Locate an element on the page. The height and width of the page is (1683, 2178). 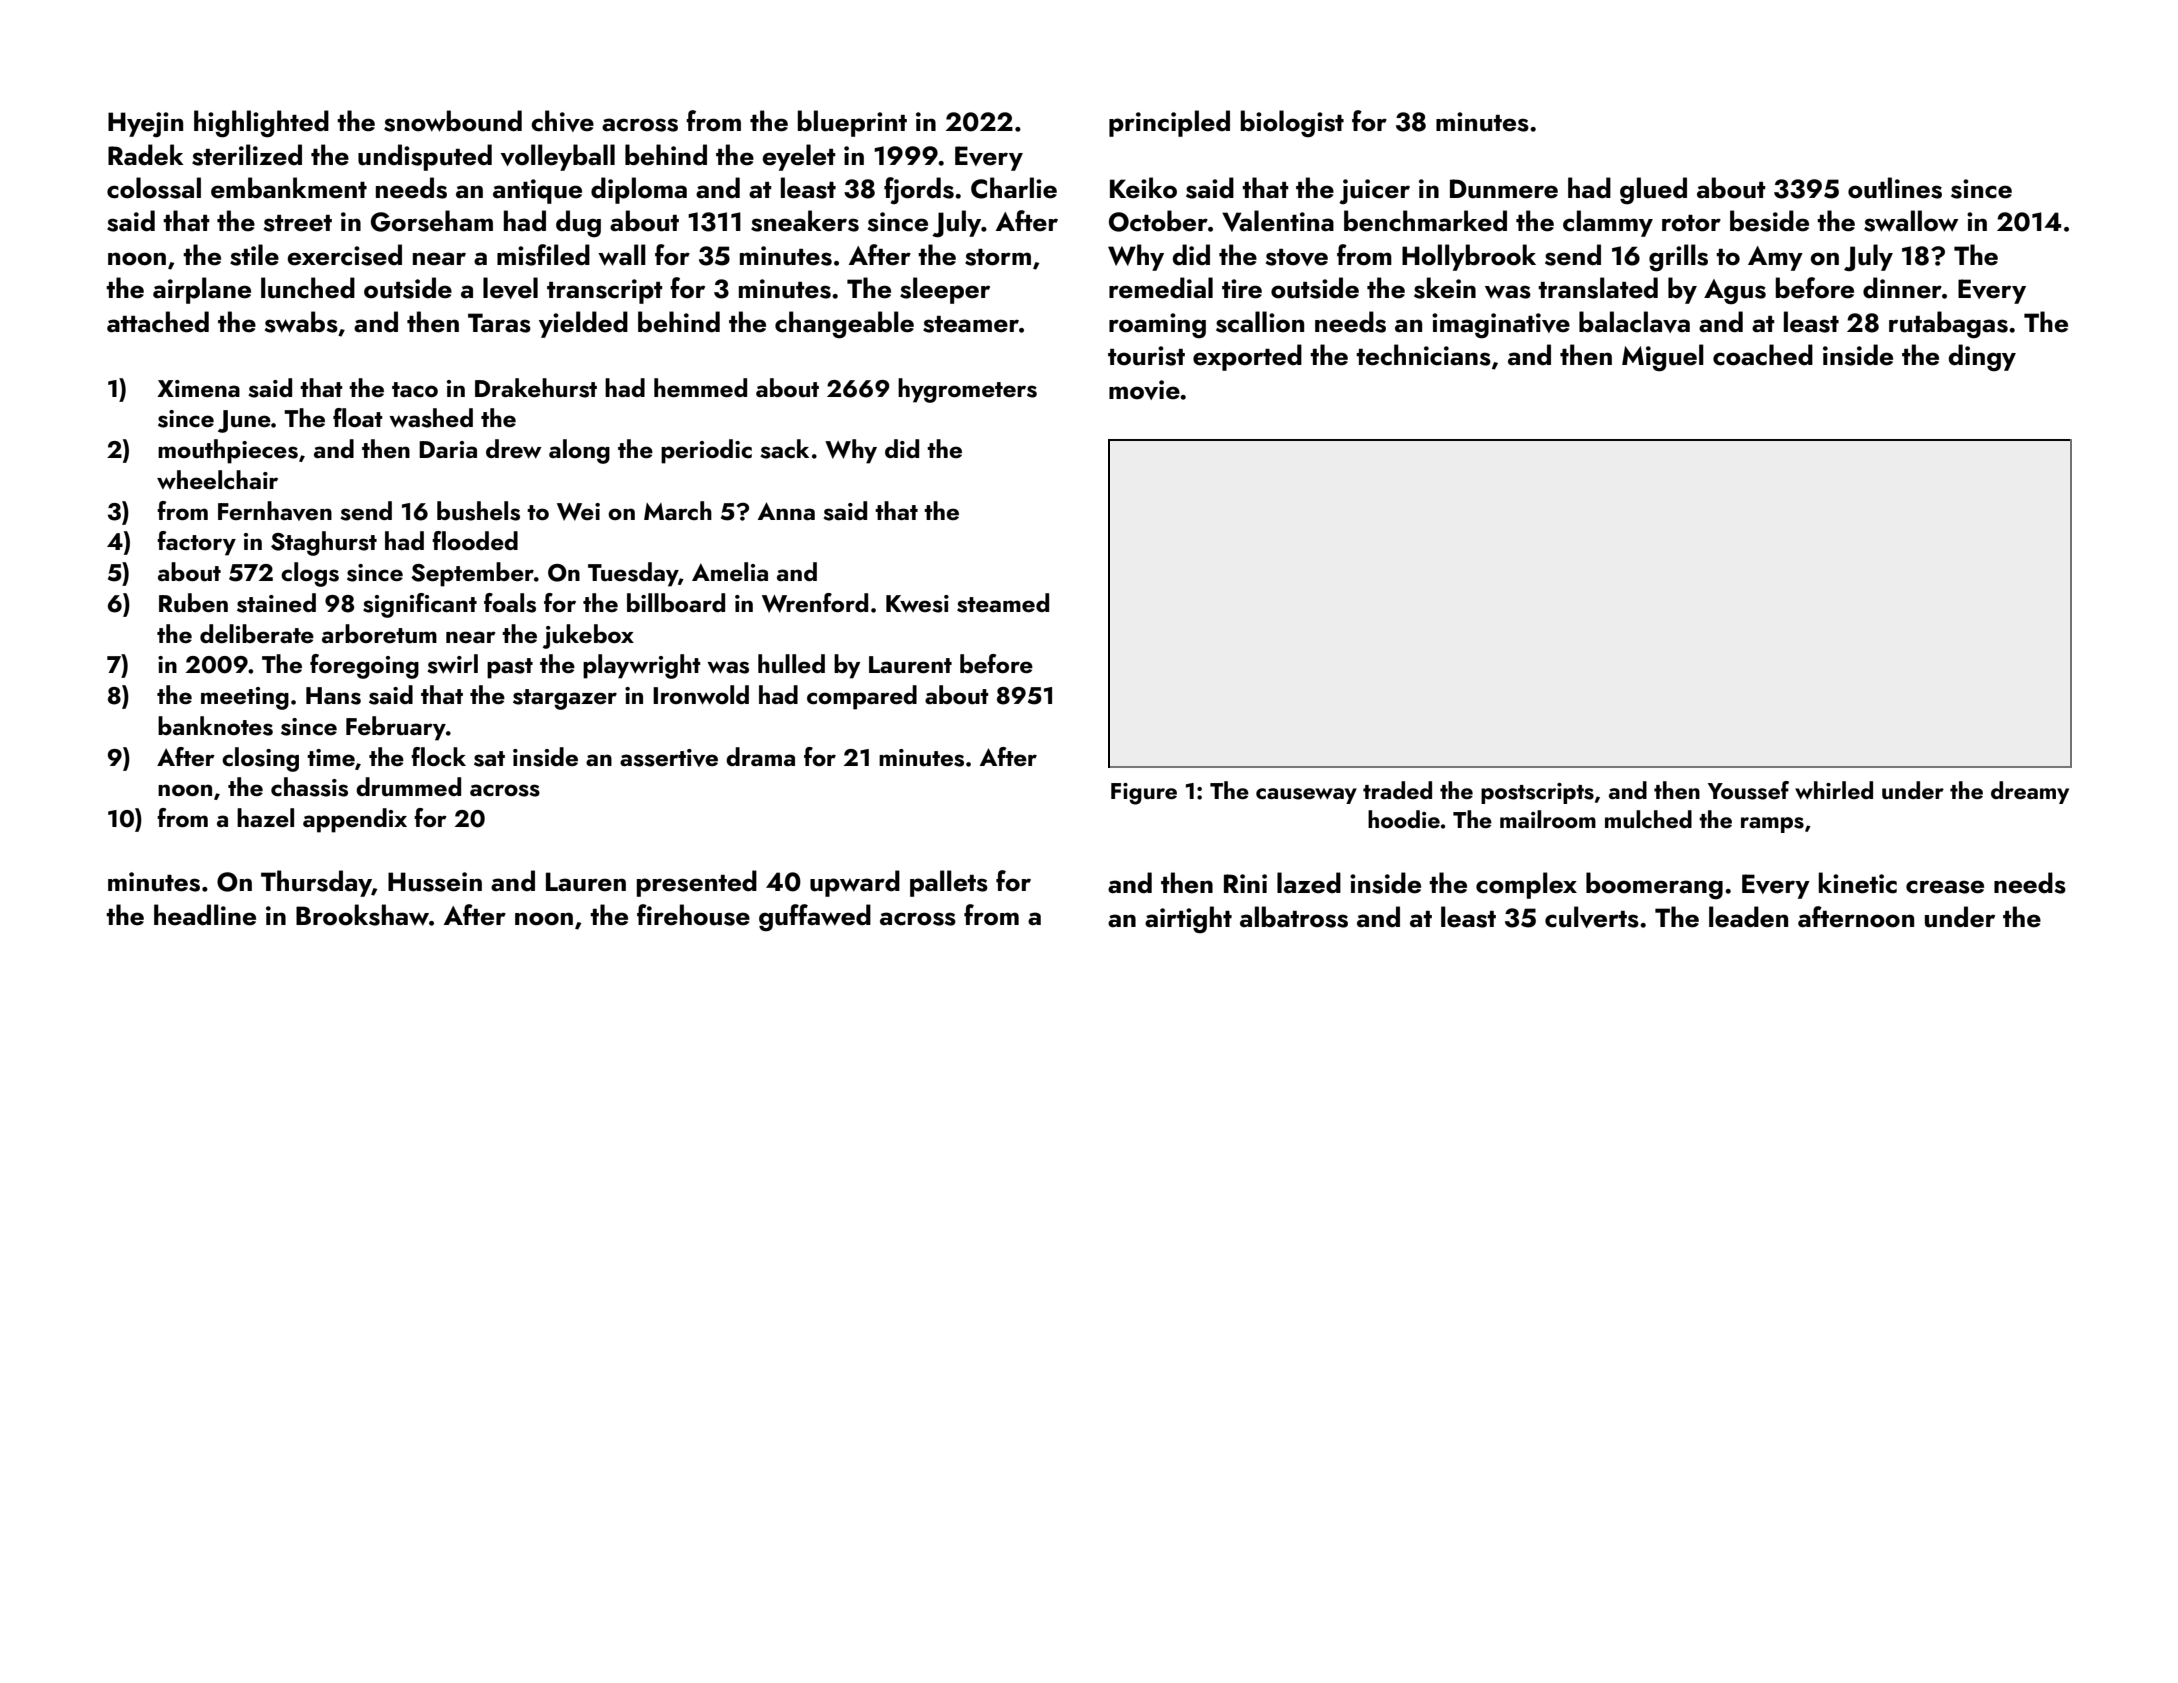
movie is located at coordinates (1144, 390).
